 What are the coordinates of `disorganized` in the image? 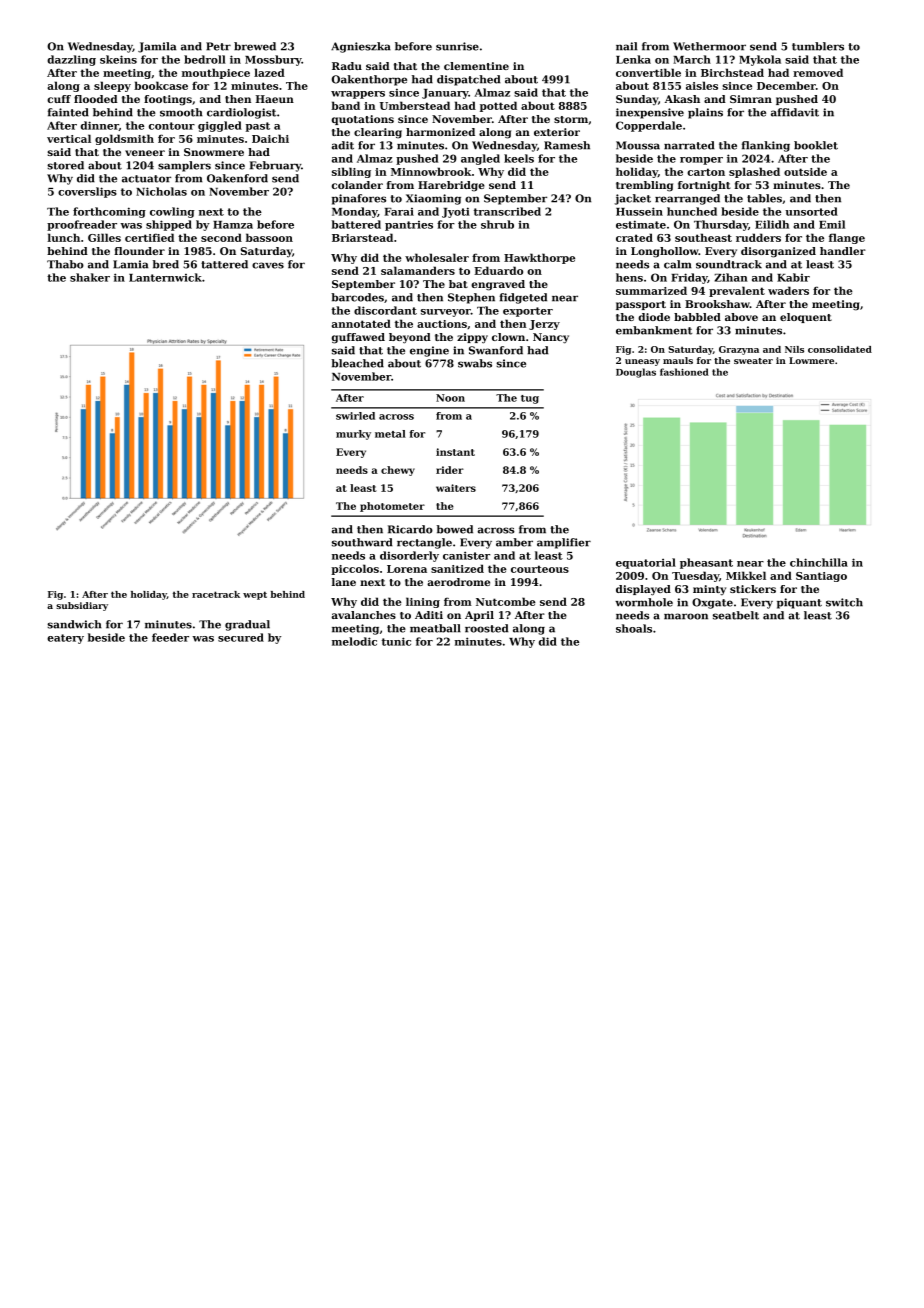 It's located at (778, 252).
